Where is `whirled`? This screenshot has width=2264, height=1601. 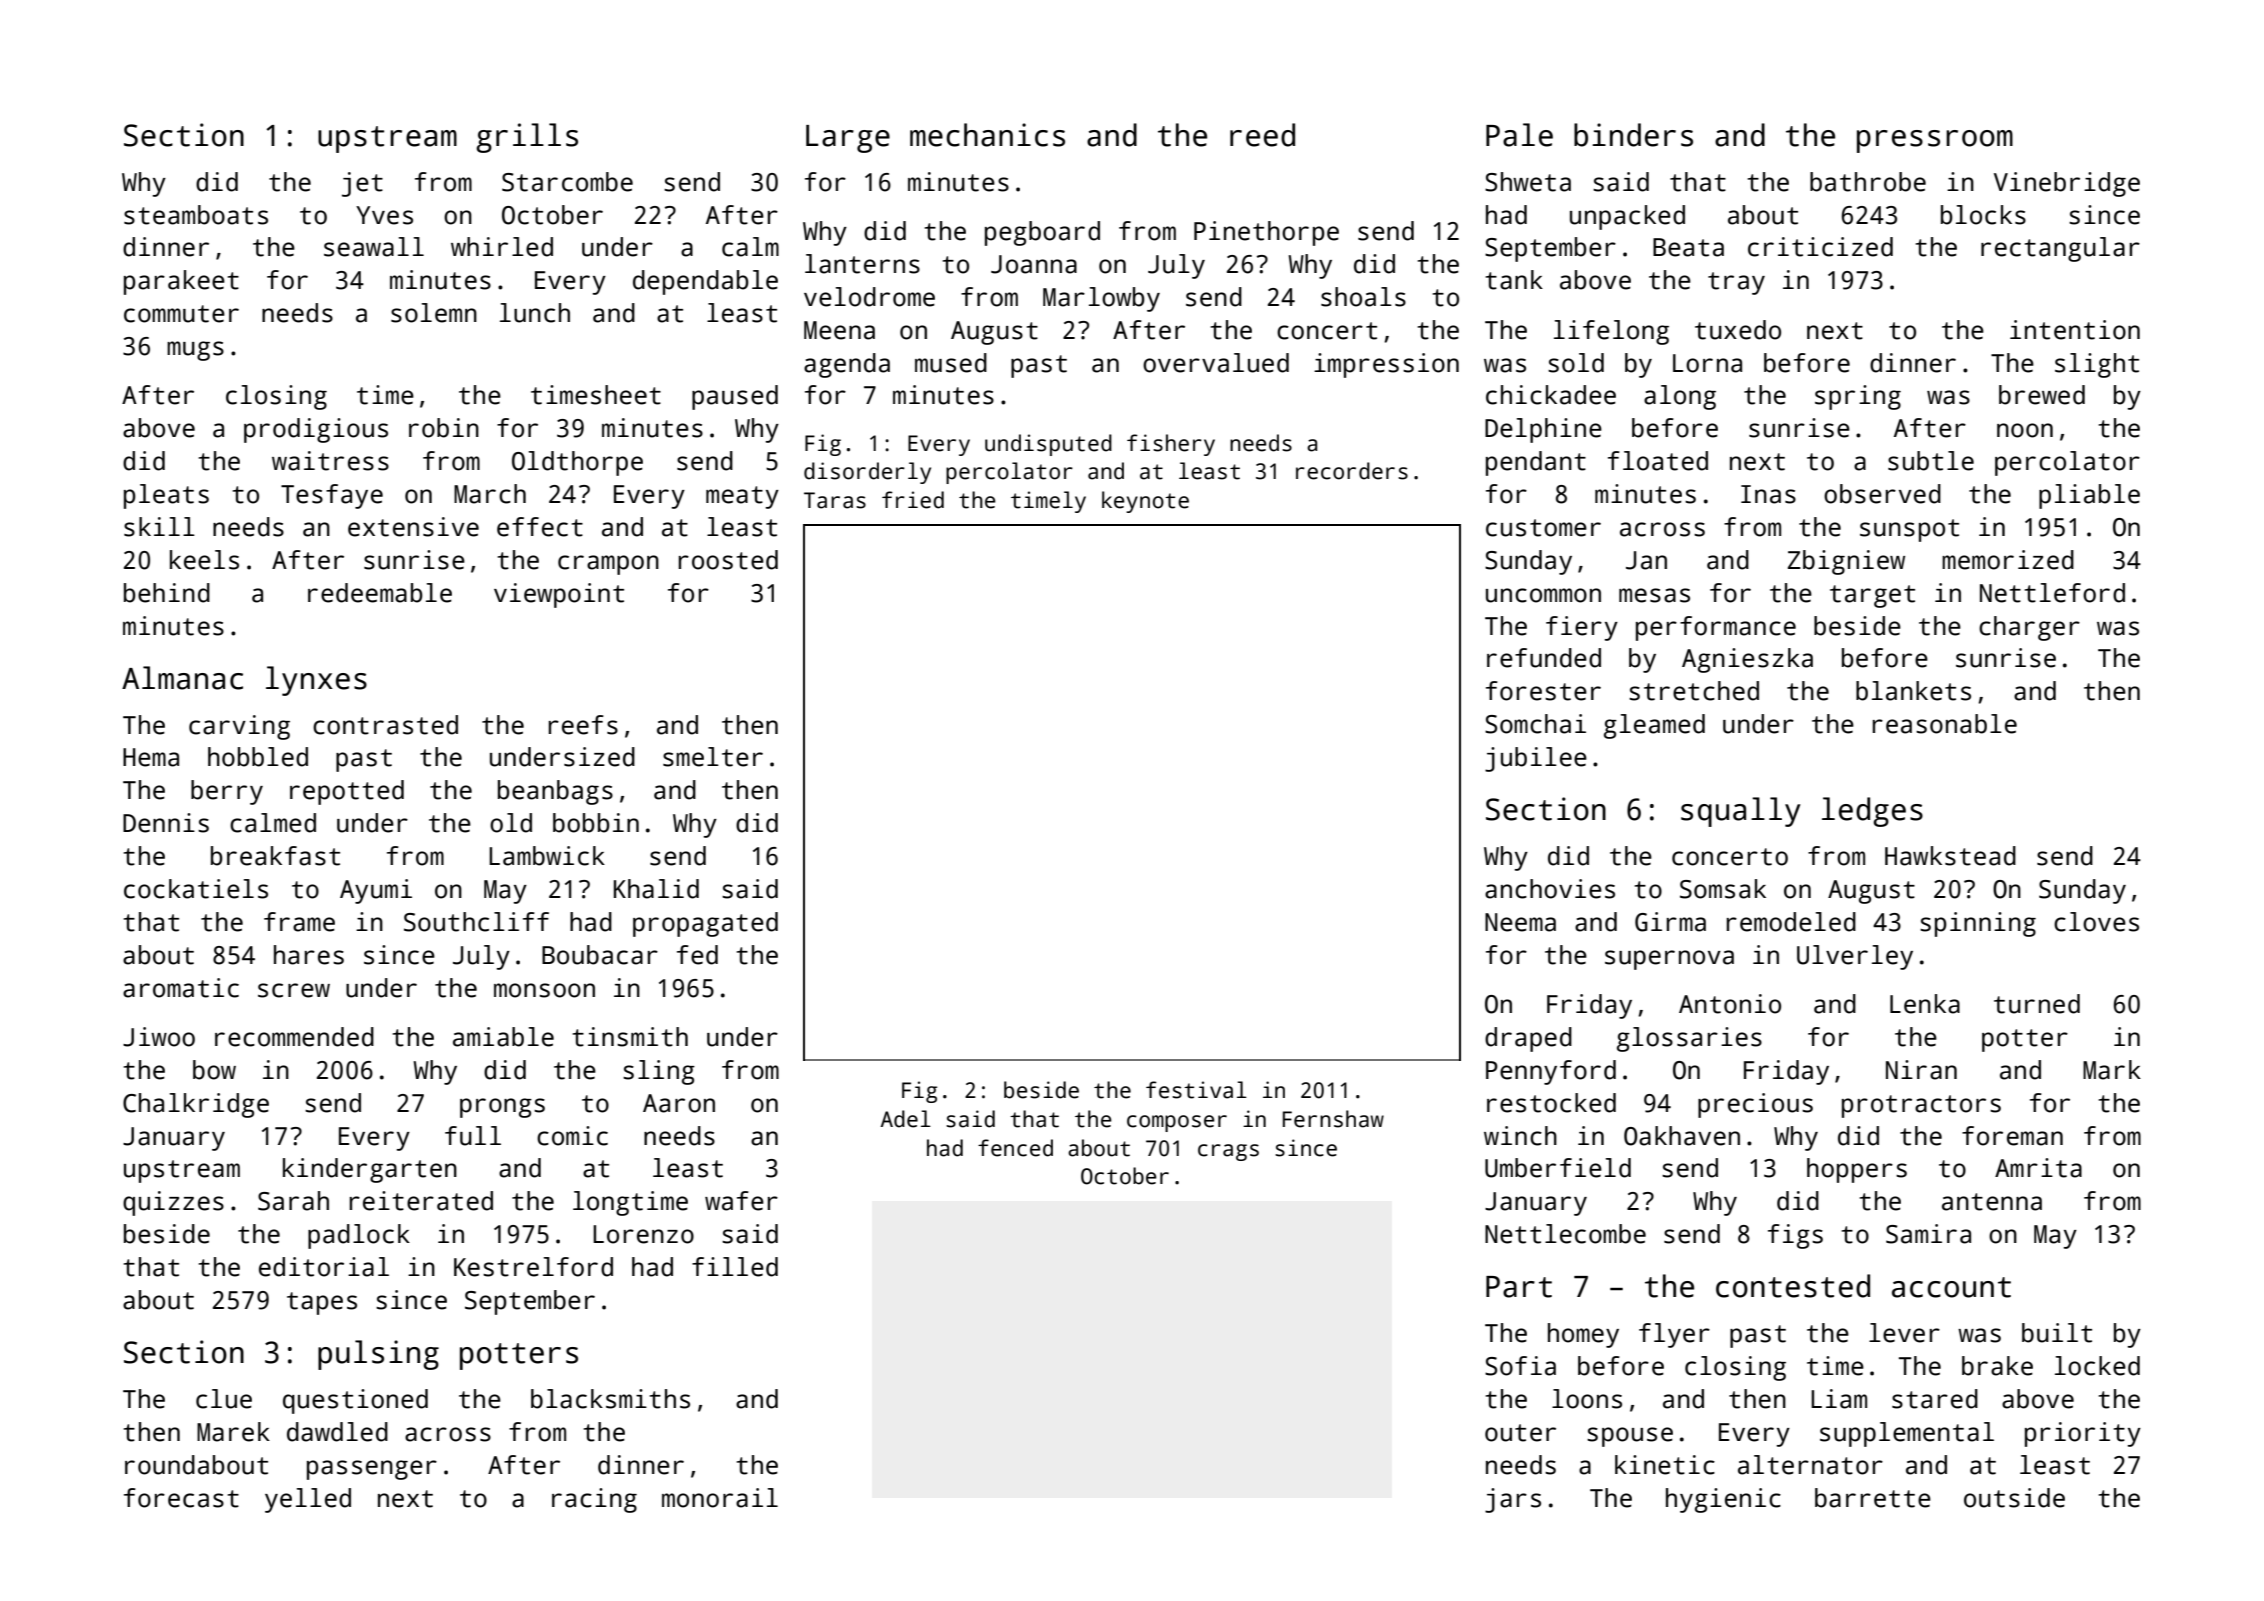 whirled is located at coordinates (502, 247).
